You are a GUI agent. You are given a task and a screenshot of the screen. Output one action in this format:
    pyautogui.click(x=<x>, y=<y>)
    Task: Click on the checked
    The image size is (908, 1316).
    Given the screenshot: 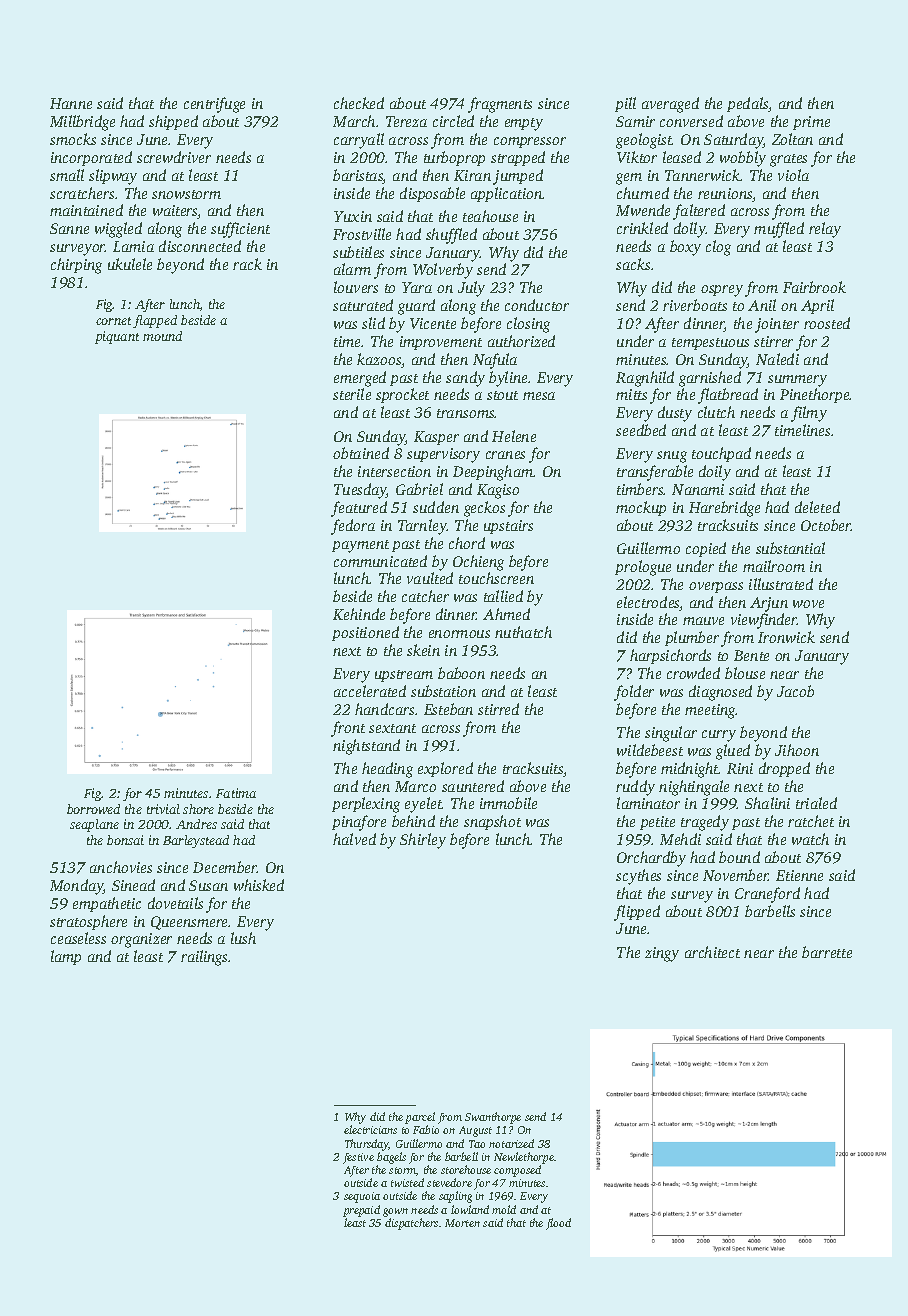 What is the action you would take?
    pyautogui.click(x=359, y=103)
